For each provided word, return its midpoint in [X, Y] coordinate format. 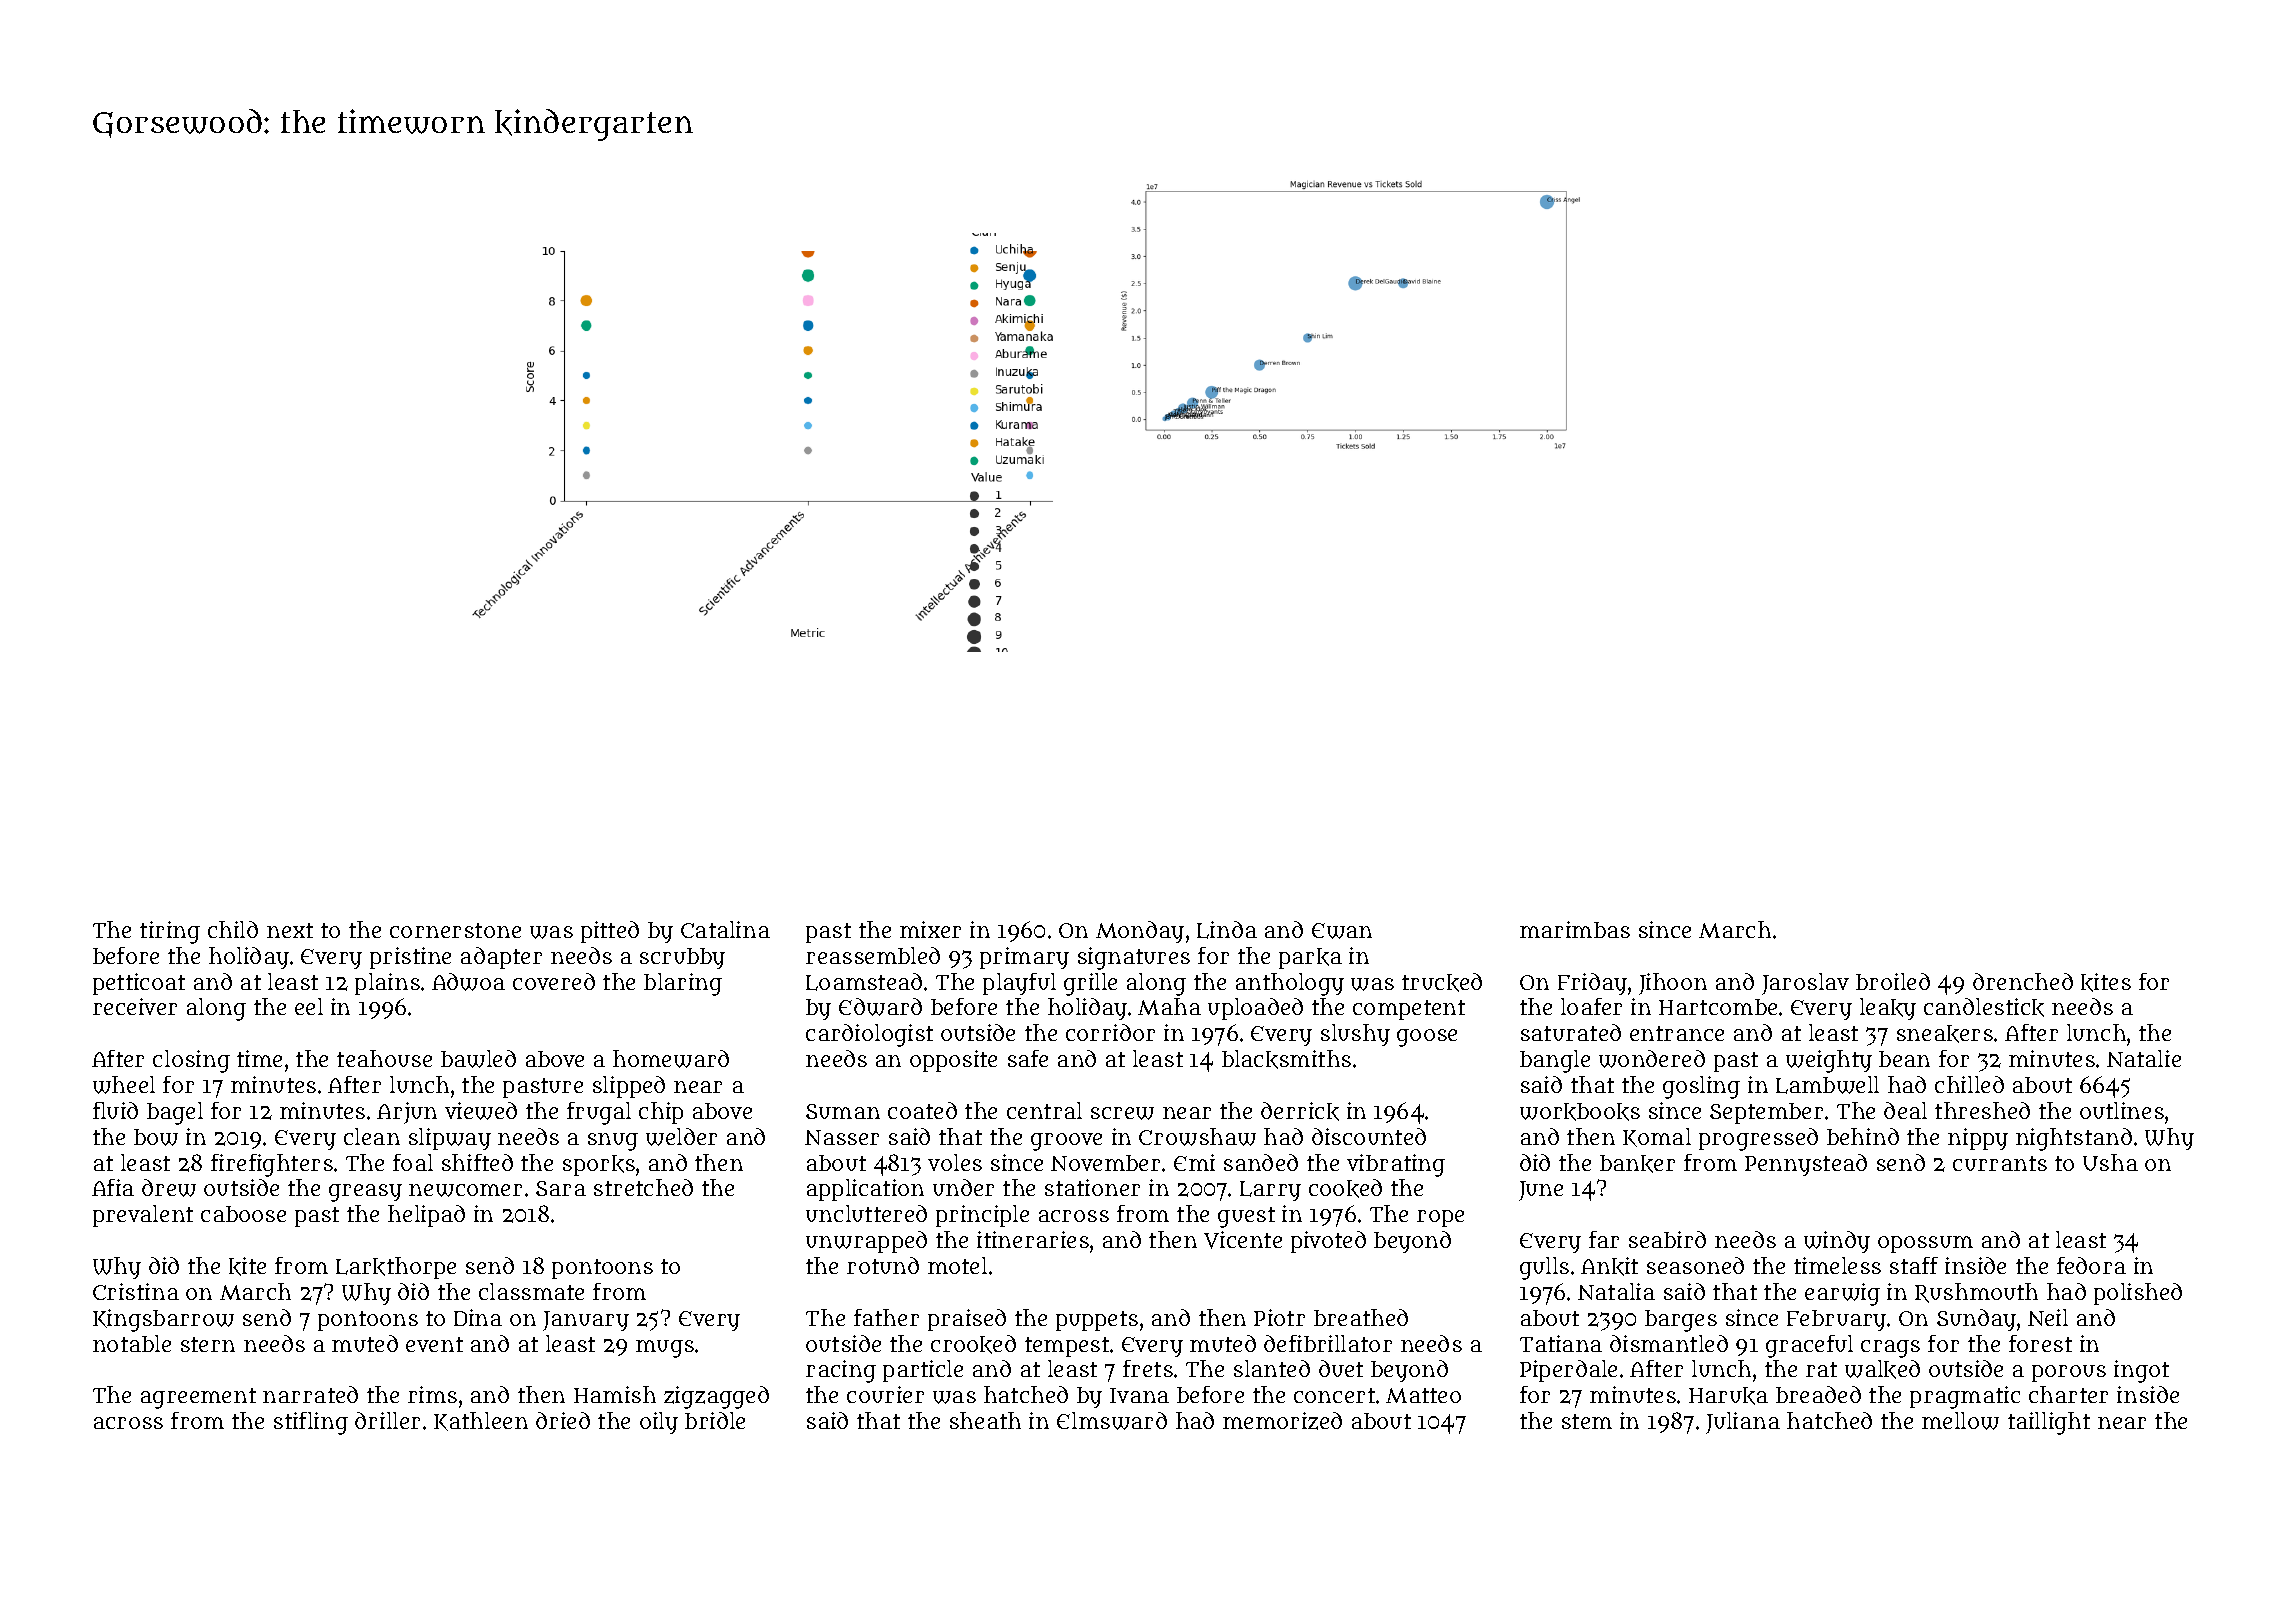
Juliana [1743, 1423]
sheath [985, 1420]
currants [2000, 1163]
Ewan [1342, 931]
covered [554, 981]
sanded [1261, 1162]
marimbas [1575, 929]
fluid [115, 1110]
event [434, 1344]
